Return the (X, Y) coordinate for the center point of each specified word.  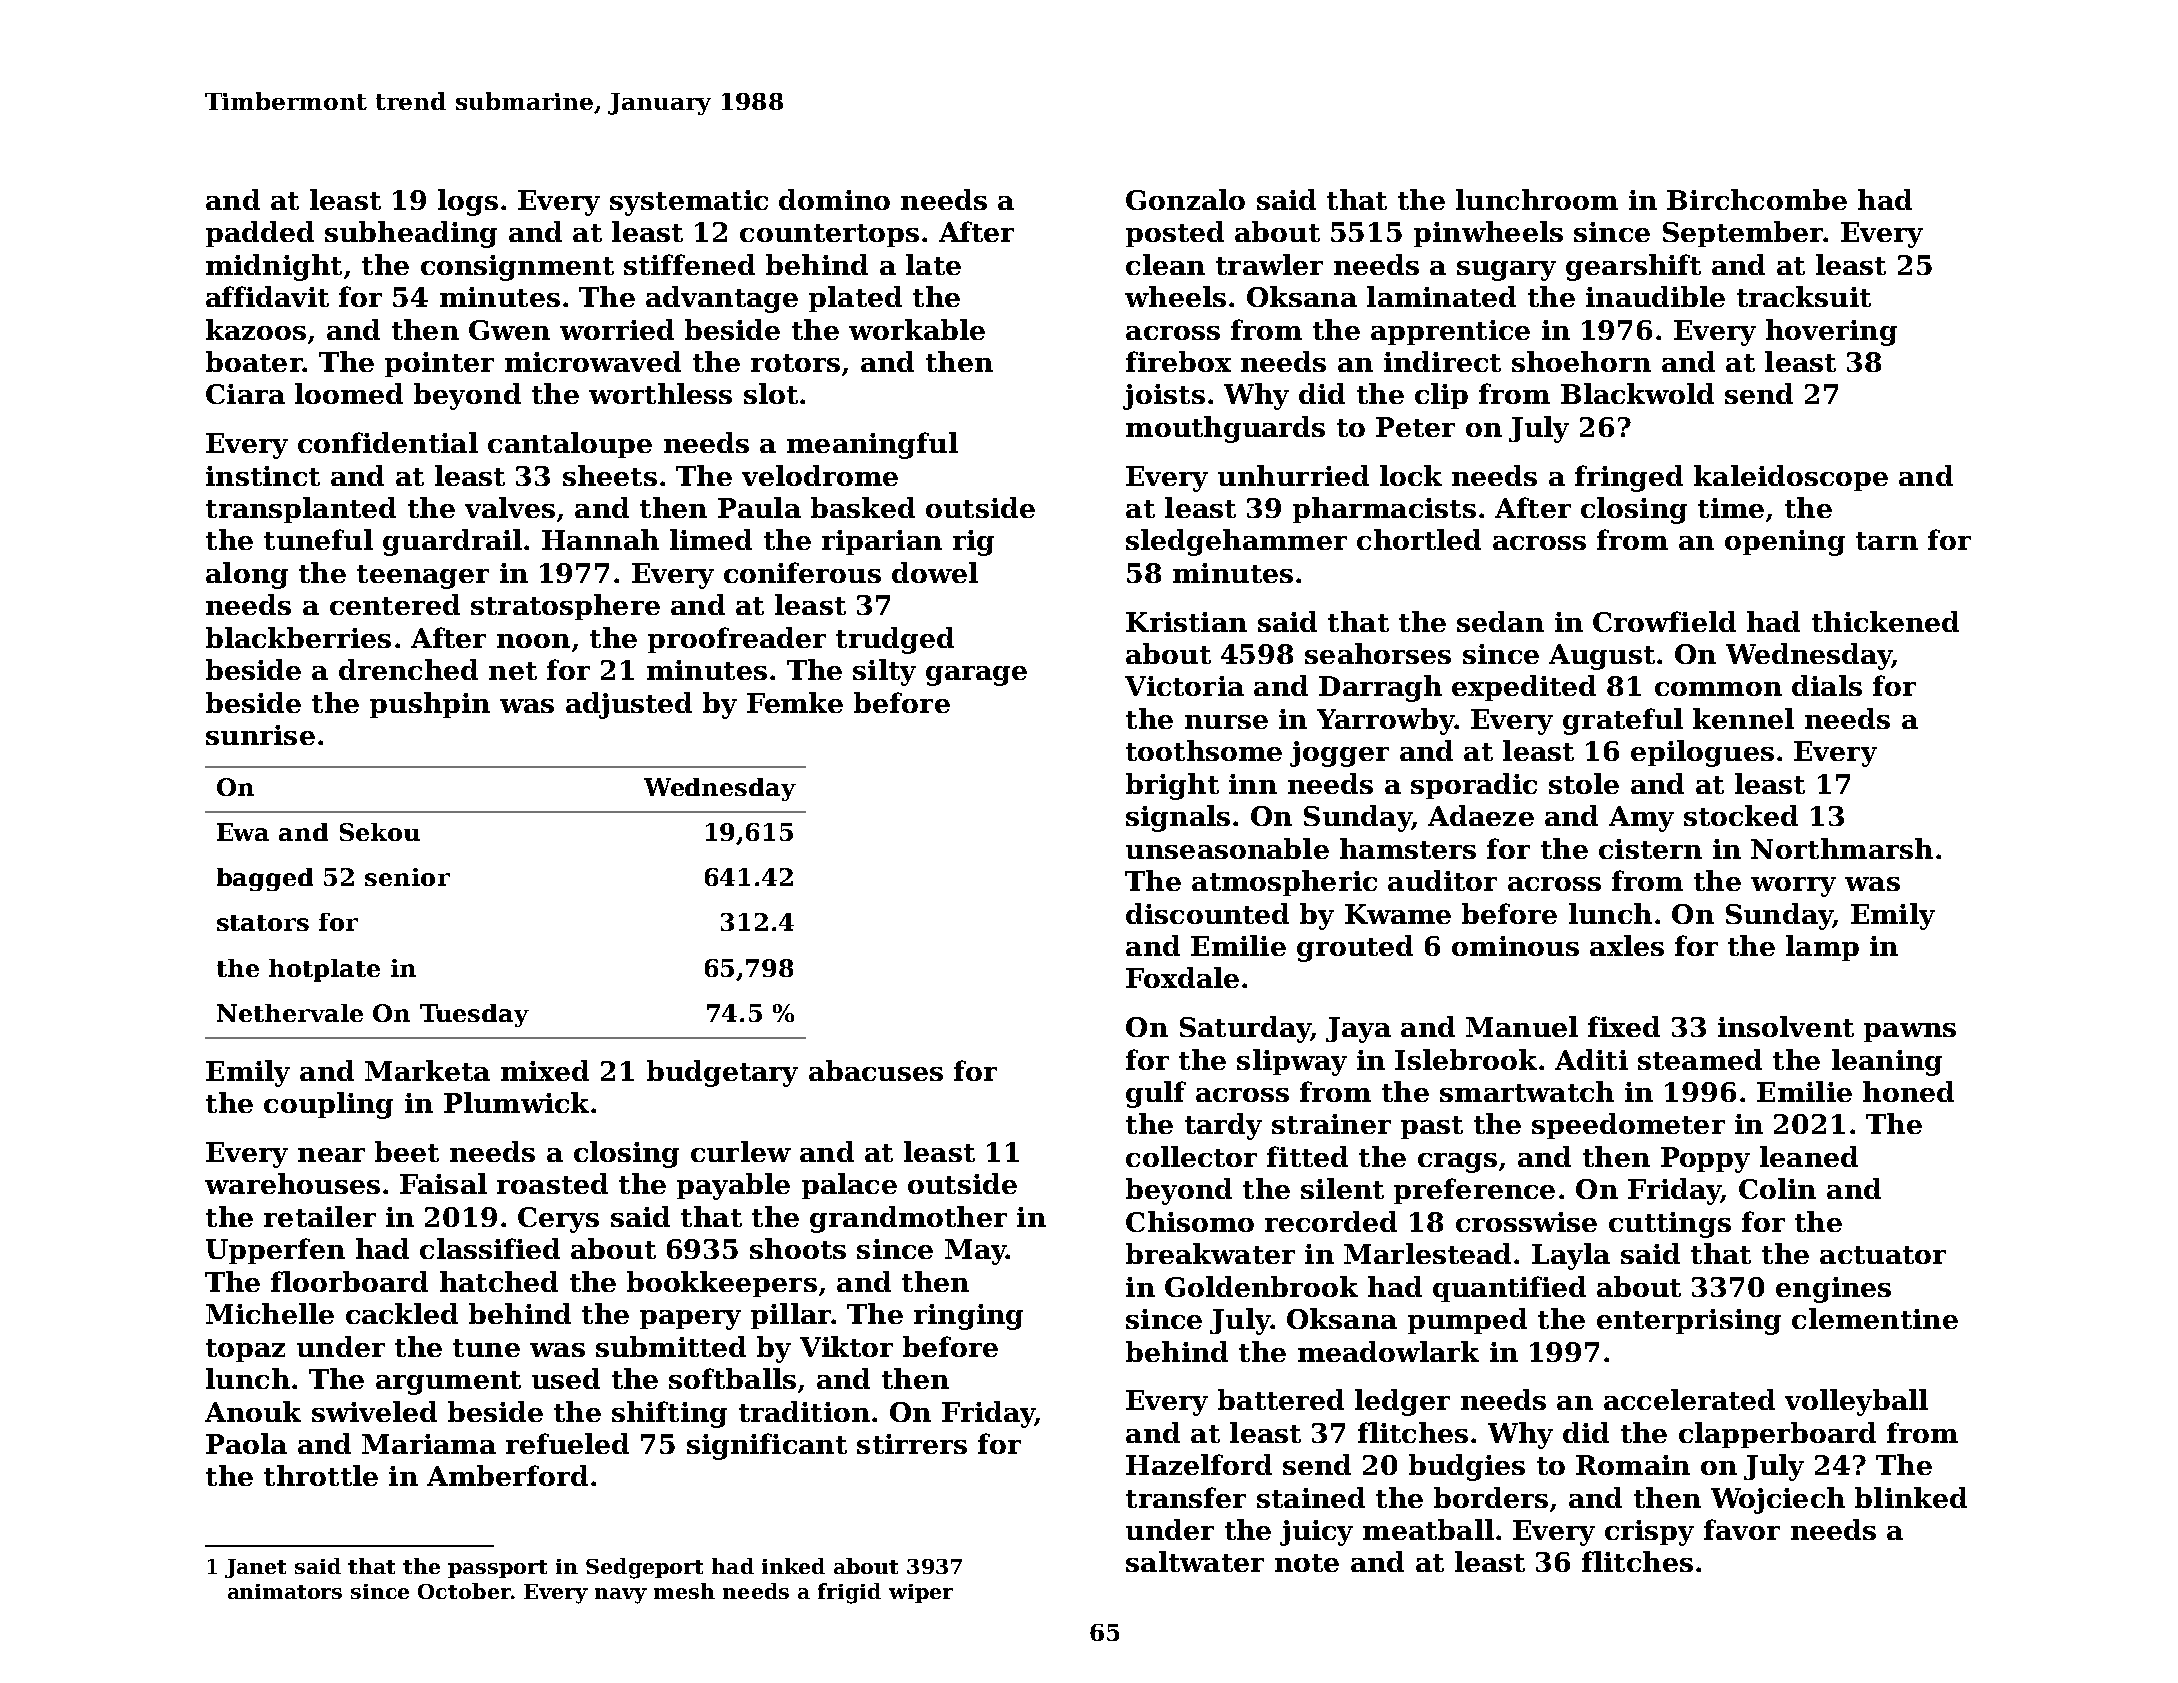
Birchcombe (1757, 199)
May (975, 1252)
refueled (567, 1443)
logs (468, 202)
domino (834, 199)
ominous (1515, 946)
